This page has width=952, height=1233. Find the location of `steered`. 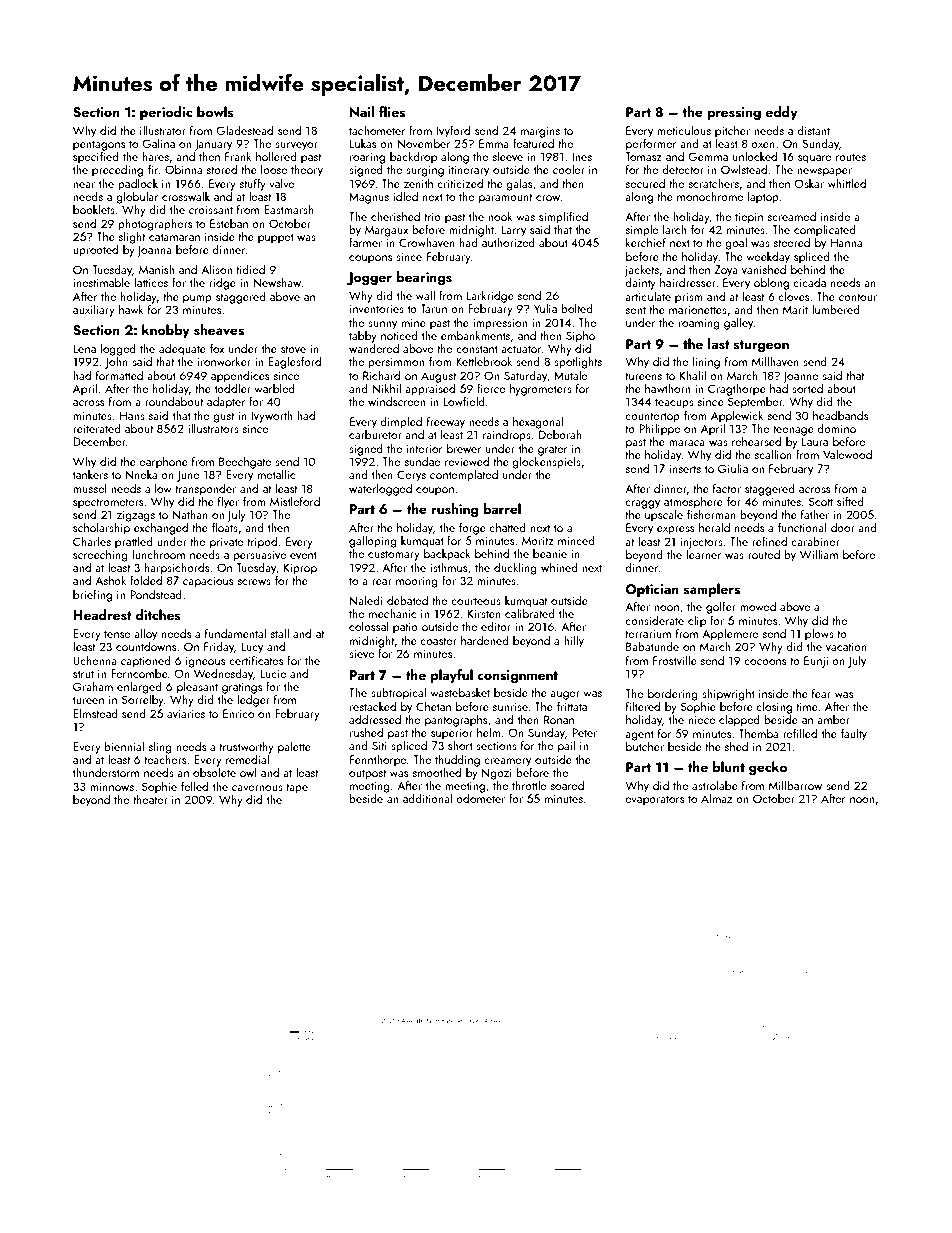

steered is located at coordinates (792, 242).
